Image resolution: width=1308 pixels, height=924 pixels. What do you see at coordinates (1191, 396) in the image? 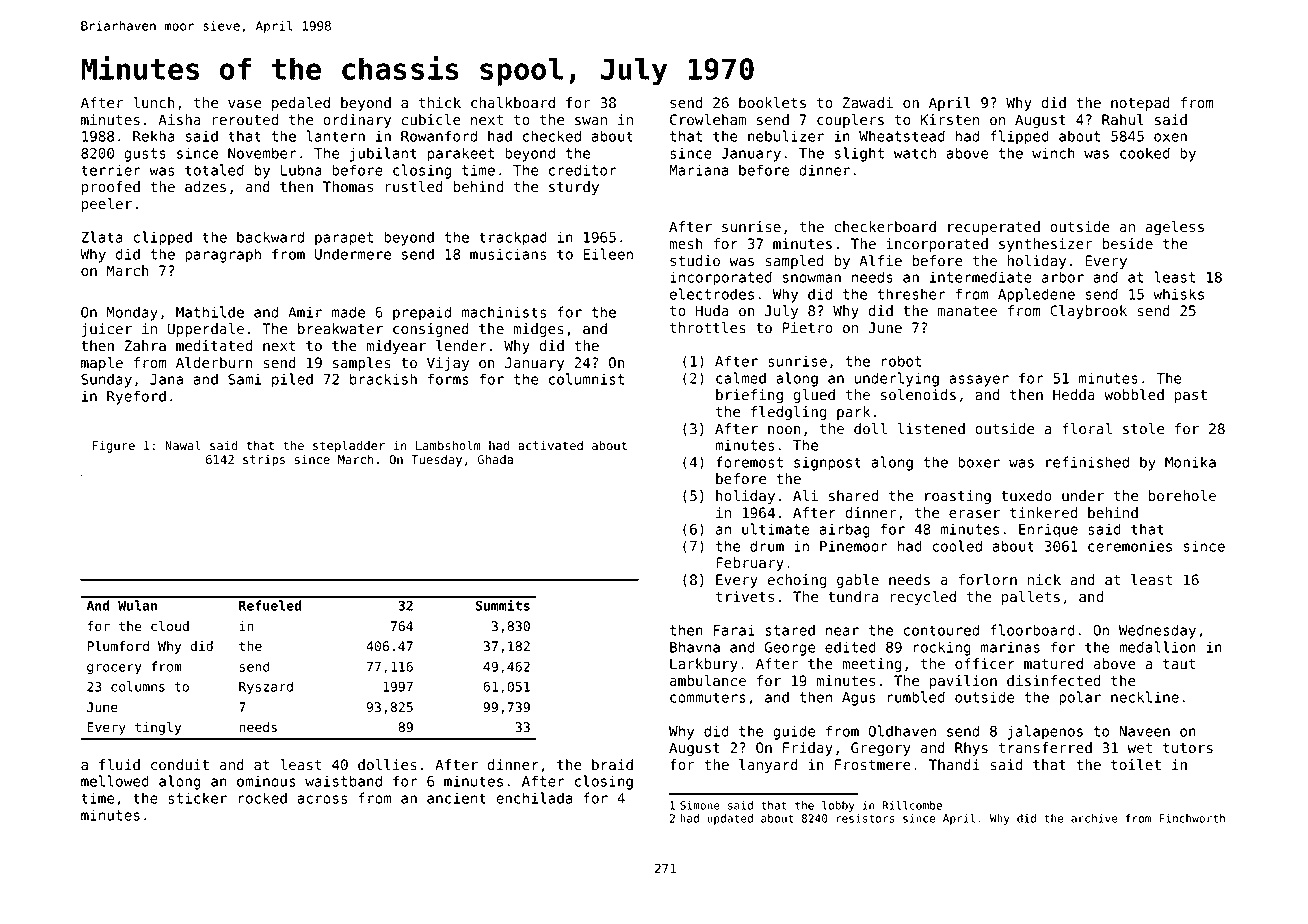
I see `past` at bounding box center [1191, 396].
